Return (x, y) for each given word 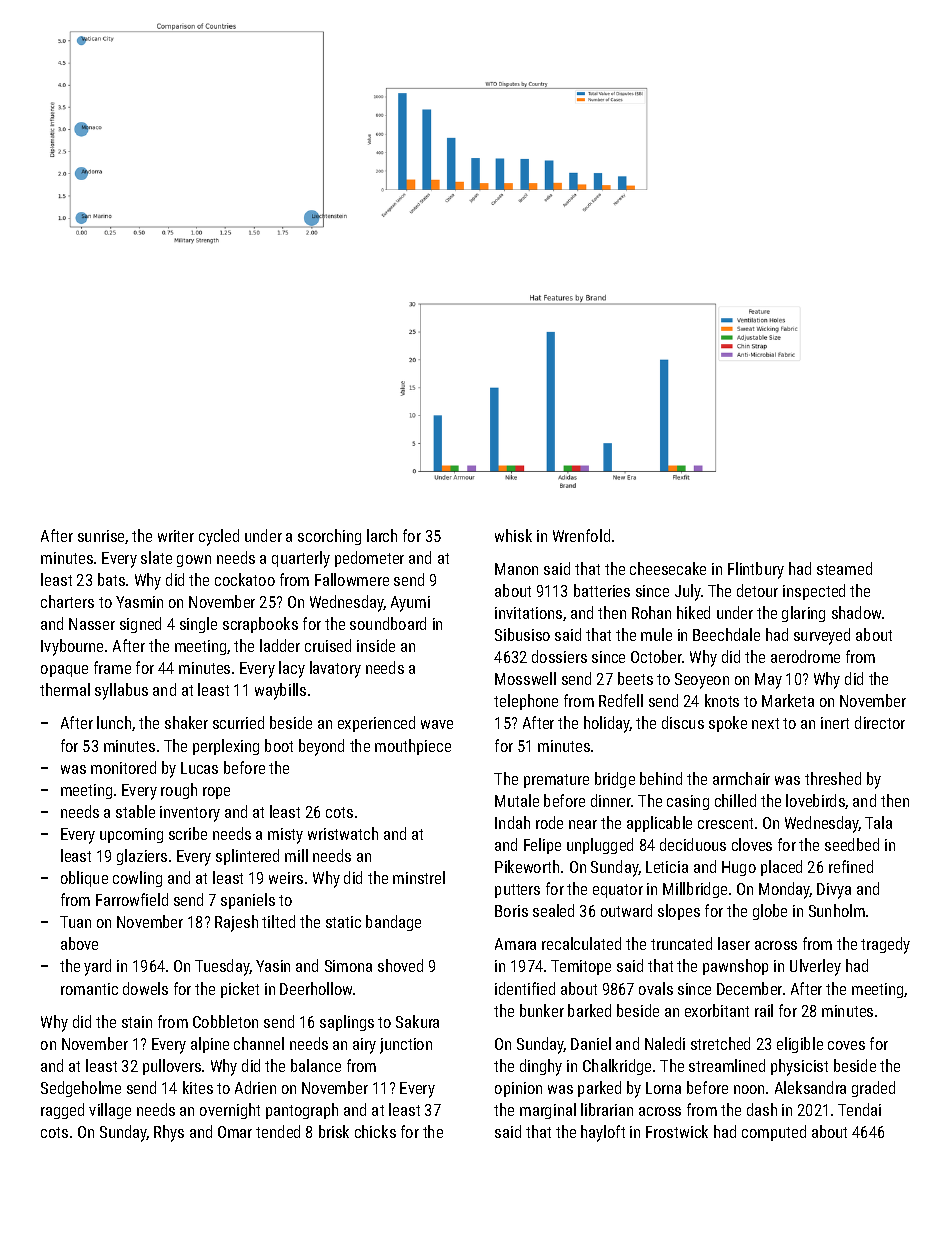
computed (774, 1133)
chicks (375, 1131)
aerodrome (805, 656)
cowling (137, 879)
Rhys (169, 1133)
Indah (512, 822)
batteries (602, 590)
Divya (834, 891)
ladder (280, 645)
